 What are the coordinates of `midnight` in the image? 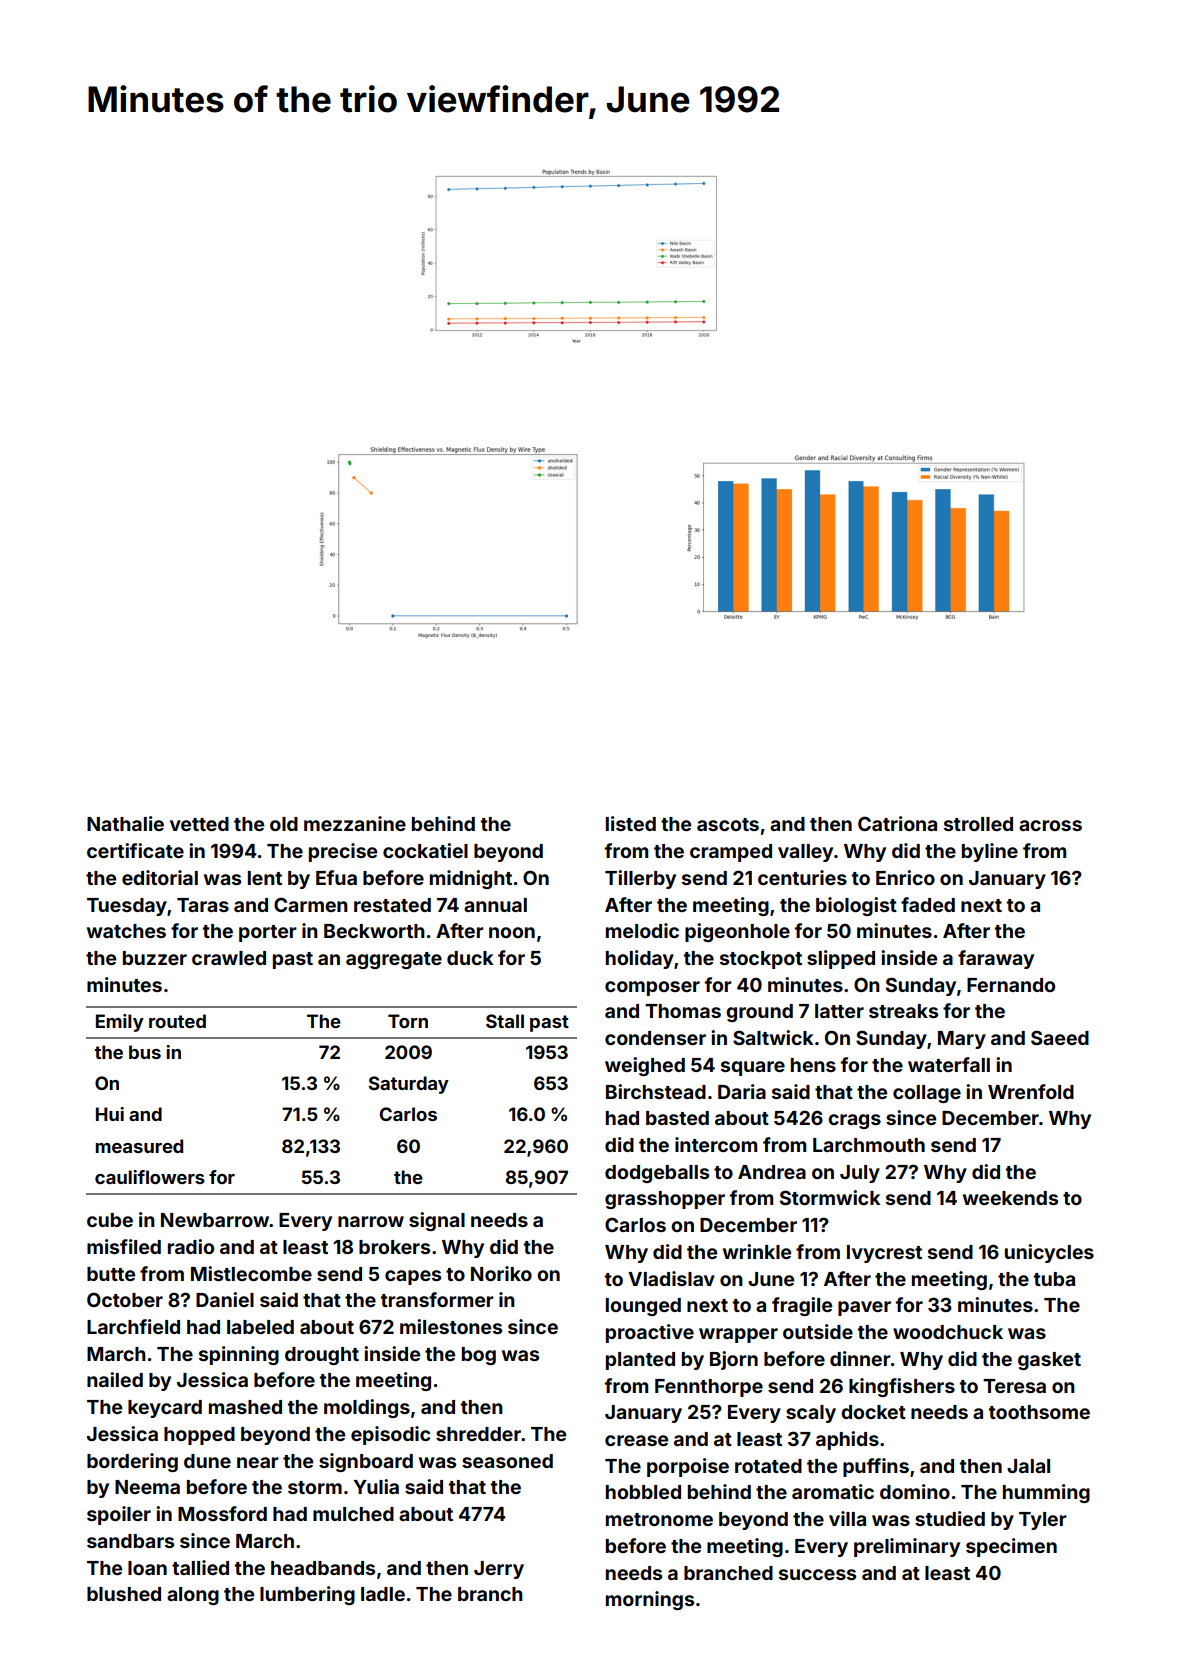 It's located at (471, 879).
